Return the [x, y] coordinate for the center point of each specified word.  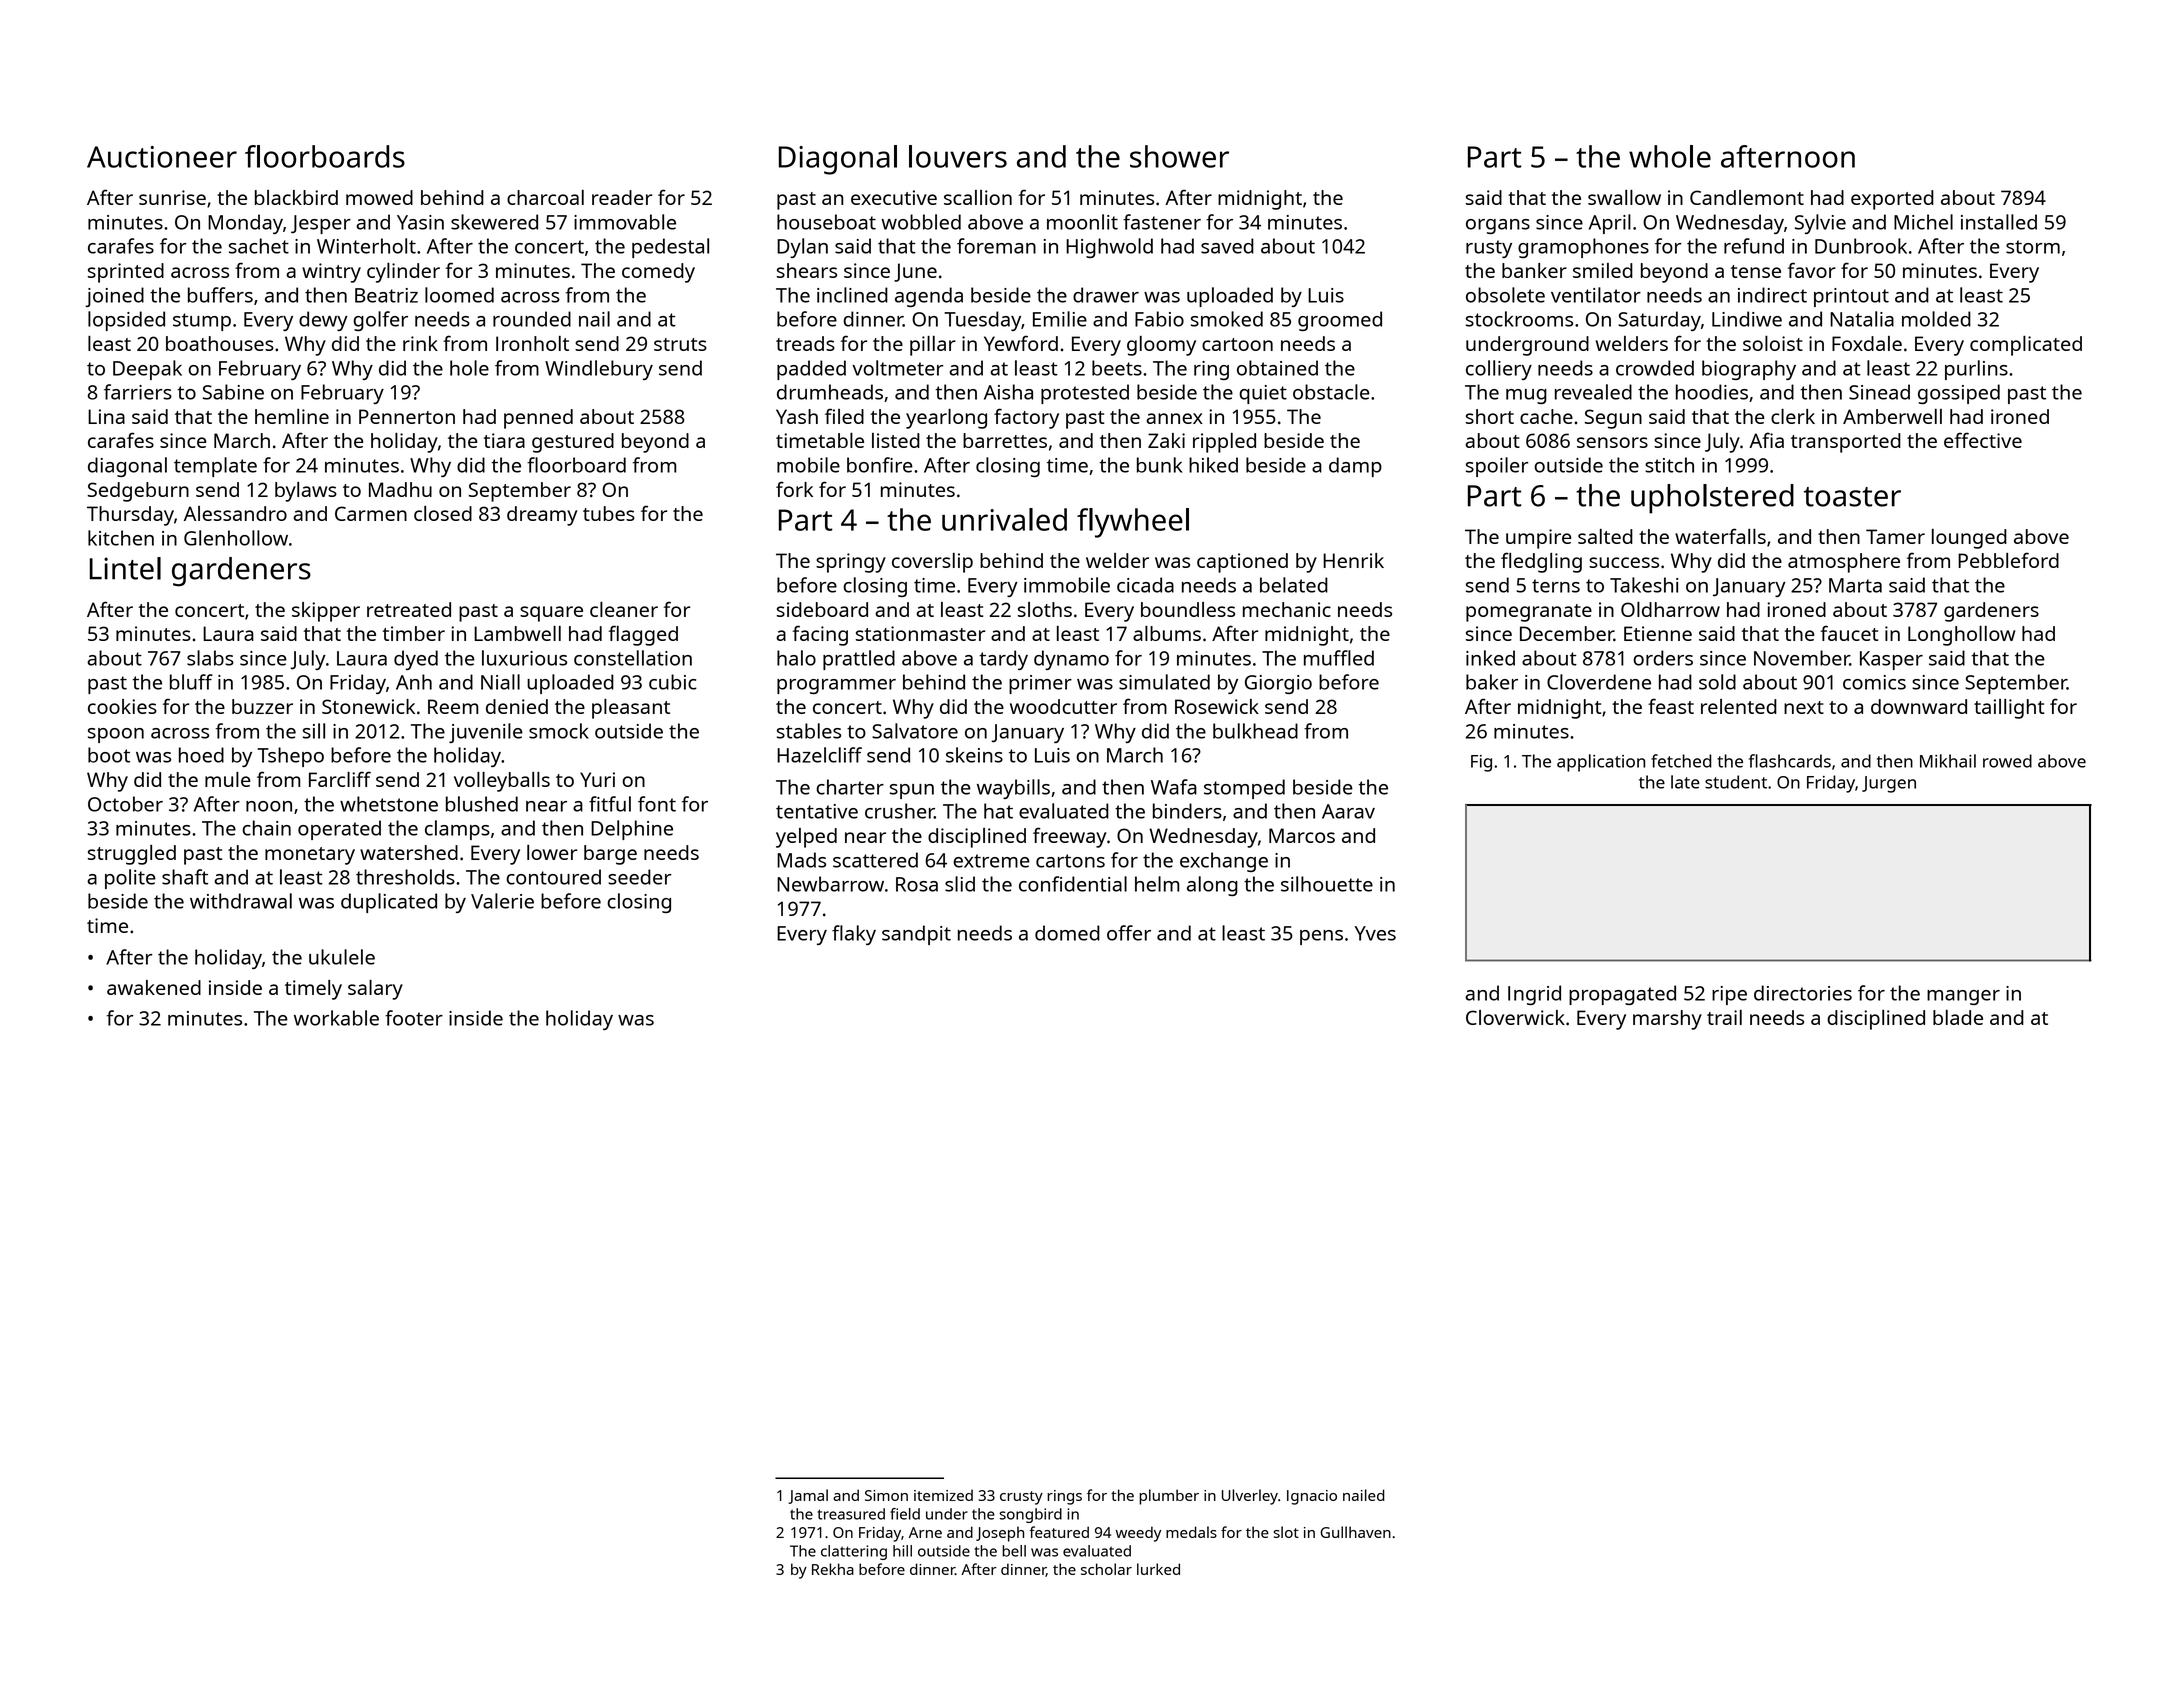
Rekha [833, 1569]
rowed [2007, 761]
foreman [996, 246]
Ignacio [1312, 1497]
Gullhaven [1355, 1532]
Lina [106, 416]
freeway [1069, 837]
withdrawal [241, 901]
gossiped [1959, 394]
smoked [1227, 319]
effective [1983, 440]
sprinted [126, 273]
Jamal [808, 1496]
